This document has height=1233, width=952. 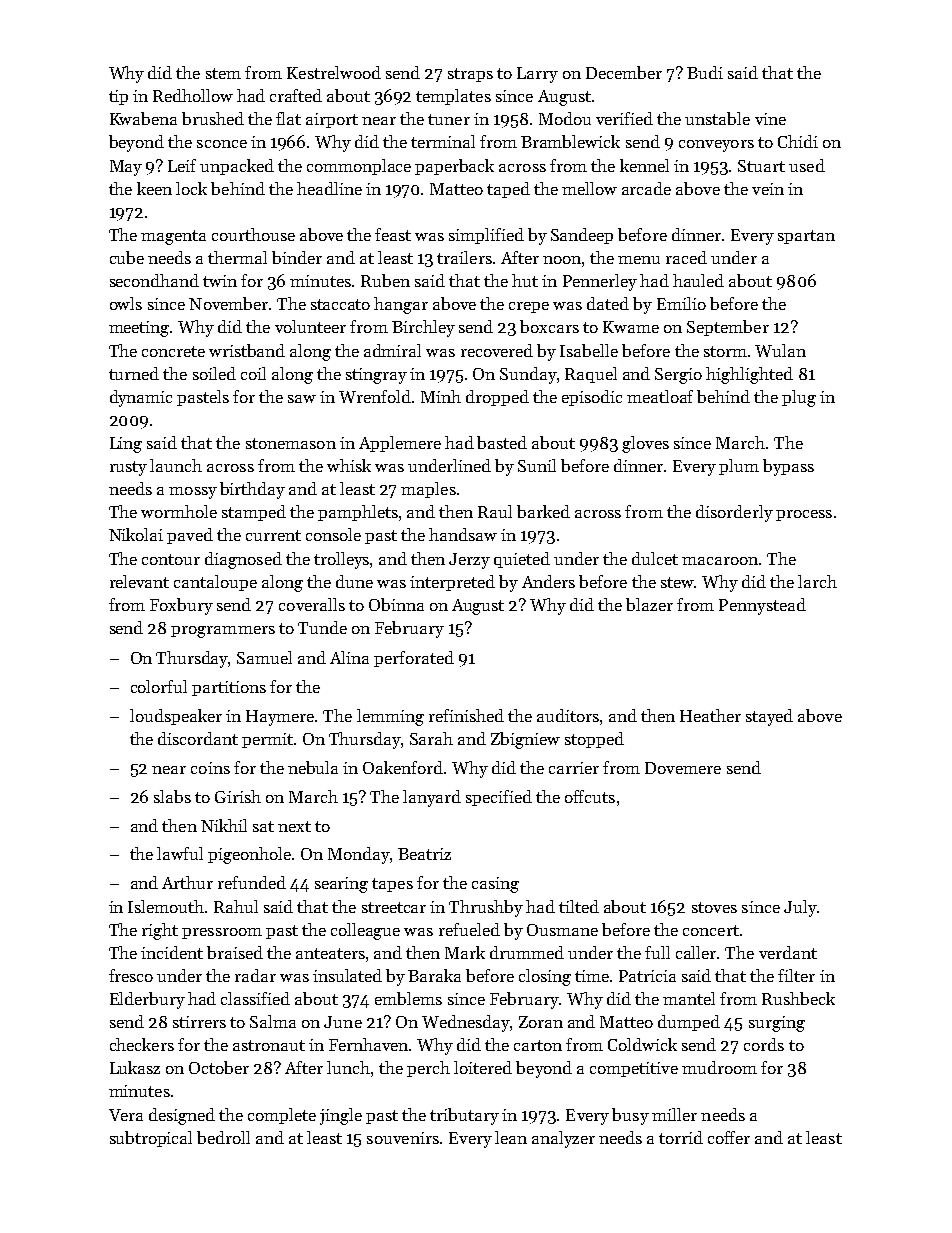 What do you see at coordinates (118, 97) in the document?
I see `tip` at bounding box center [118, 97].
